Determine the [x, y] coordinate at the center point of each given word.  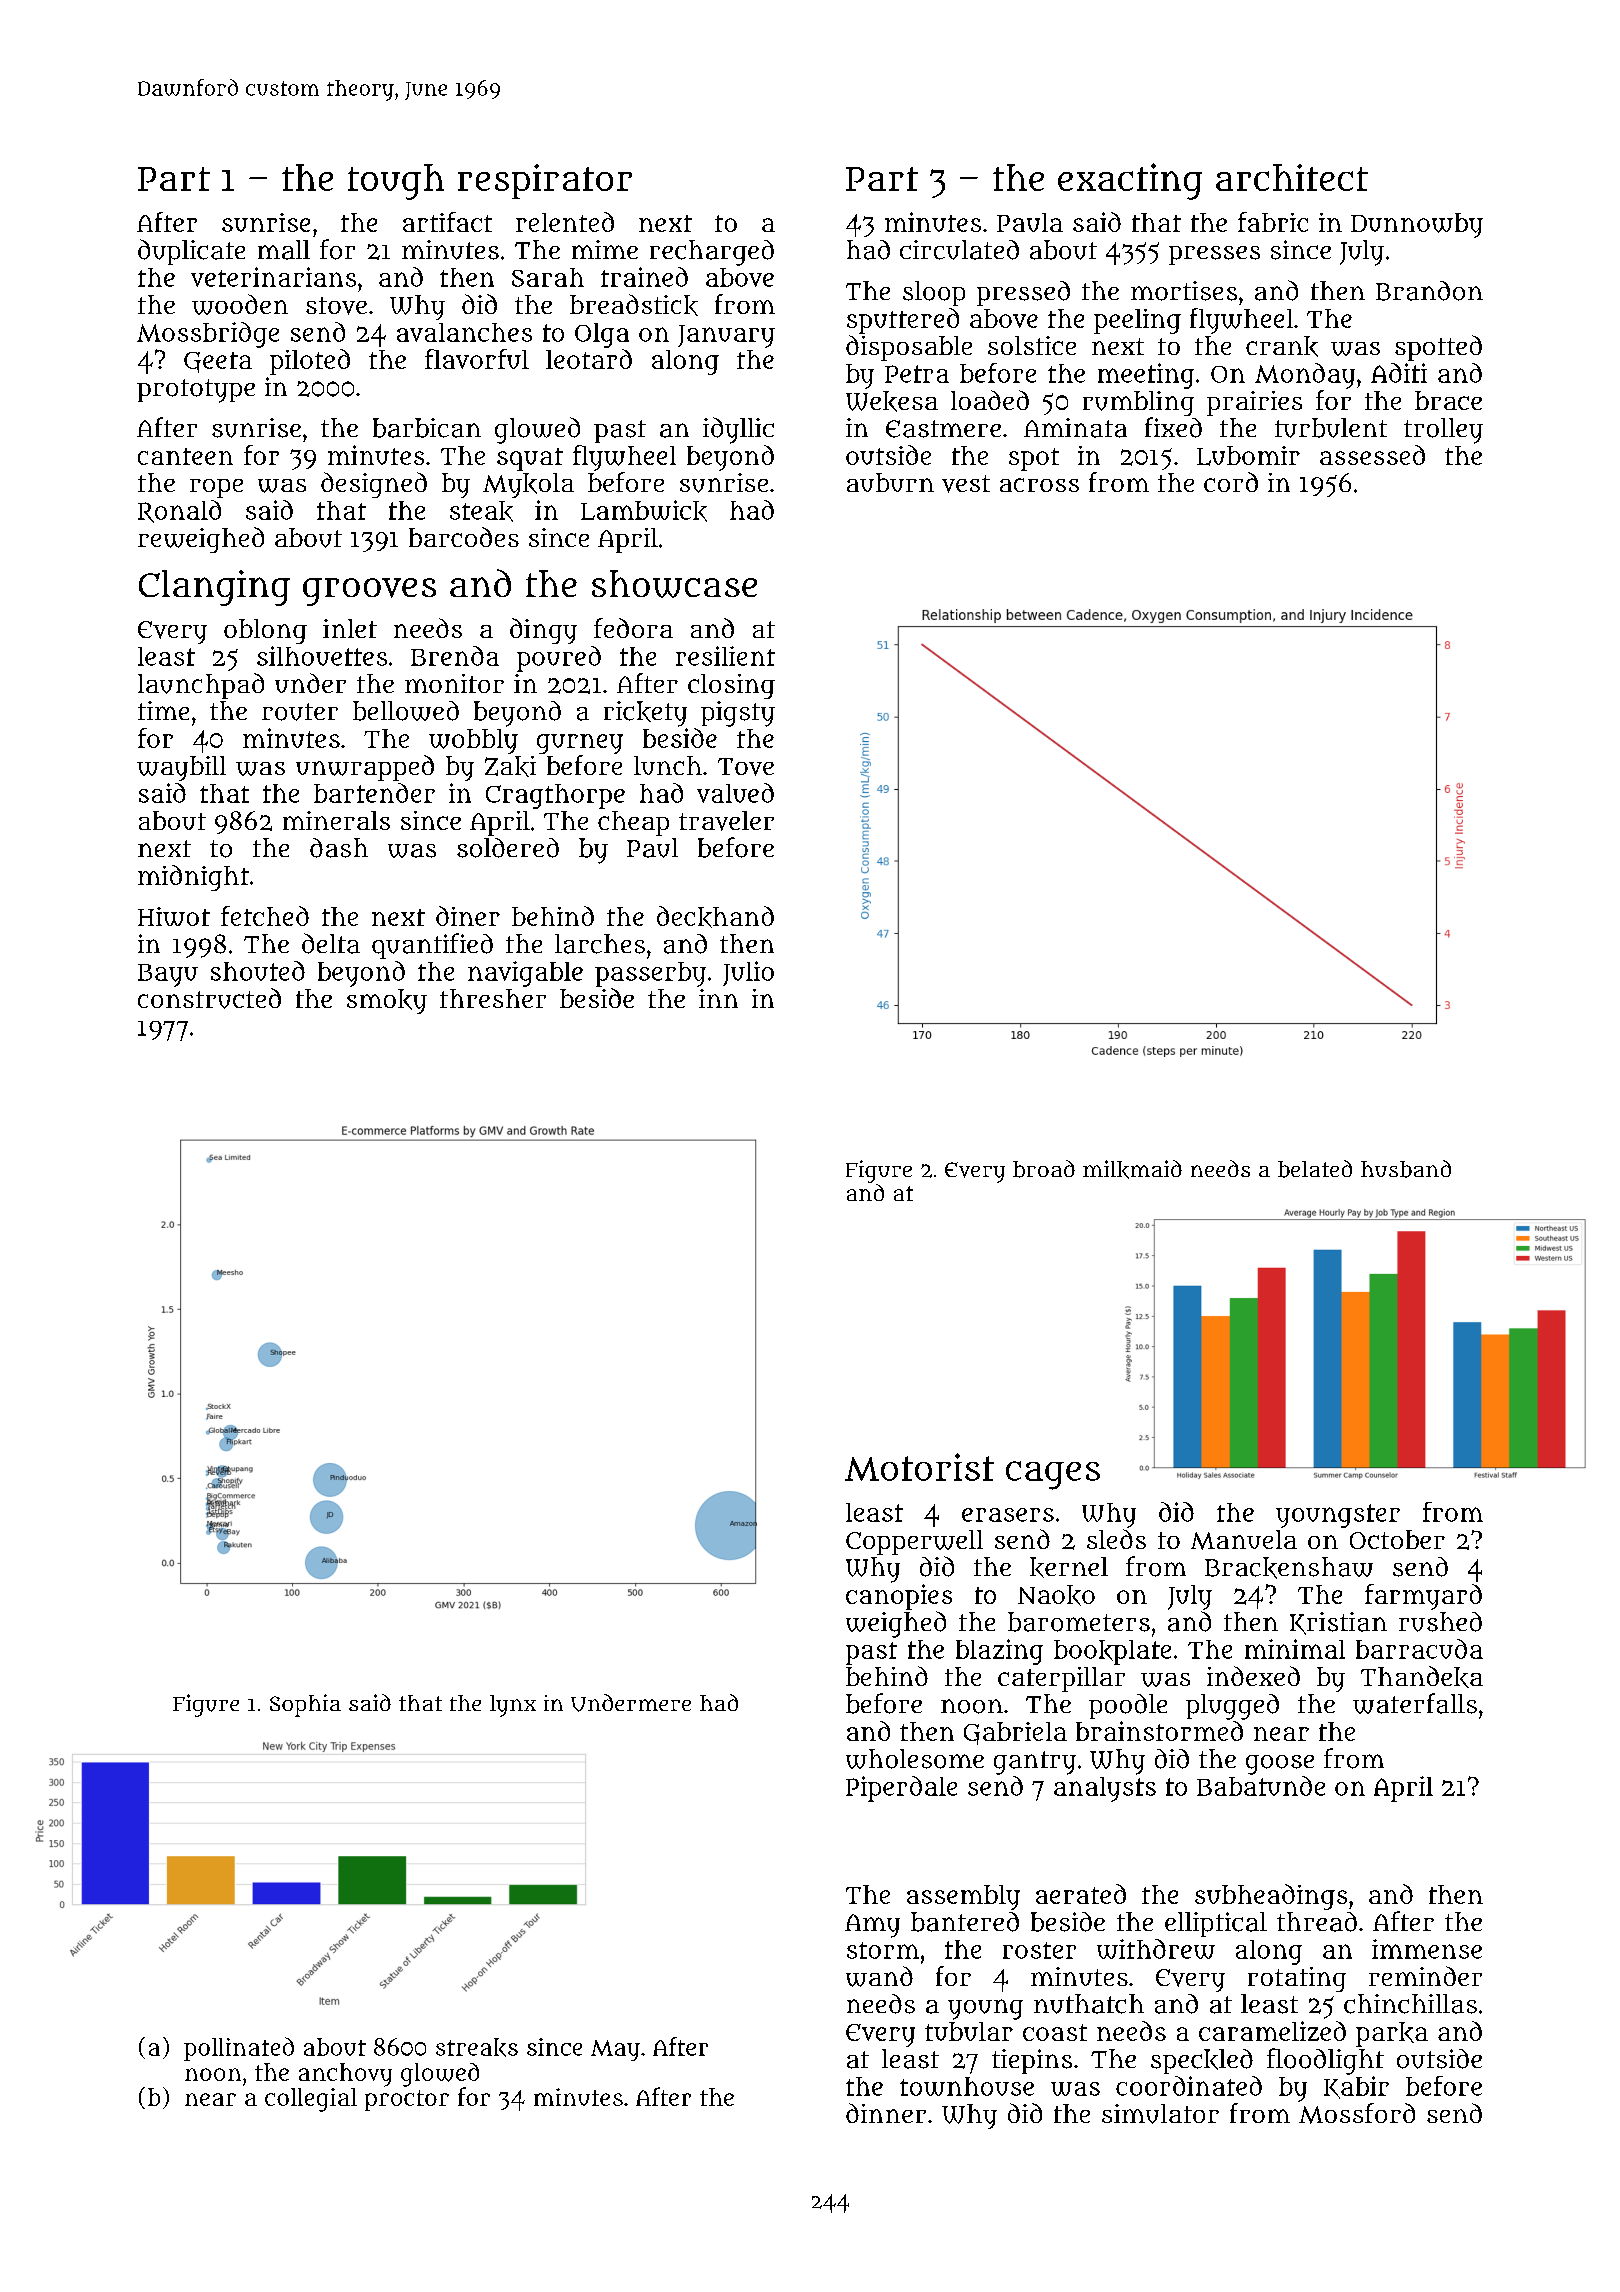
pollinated [239, 2049]
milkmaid [1132, 1169]
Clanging [214, 588]
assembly [963, 1897]
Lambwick [644, 511]
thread [1317, 1922]
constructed [209, 998]
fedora [633, 628]
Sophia [305, 1705]
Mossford [1357, 2113]
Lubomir [1248, 456]
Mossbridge [208, 335]
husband [1406, 1169]
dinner [886, 2113]
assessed [1372, 455]
